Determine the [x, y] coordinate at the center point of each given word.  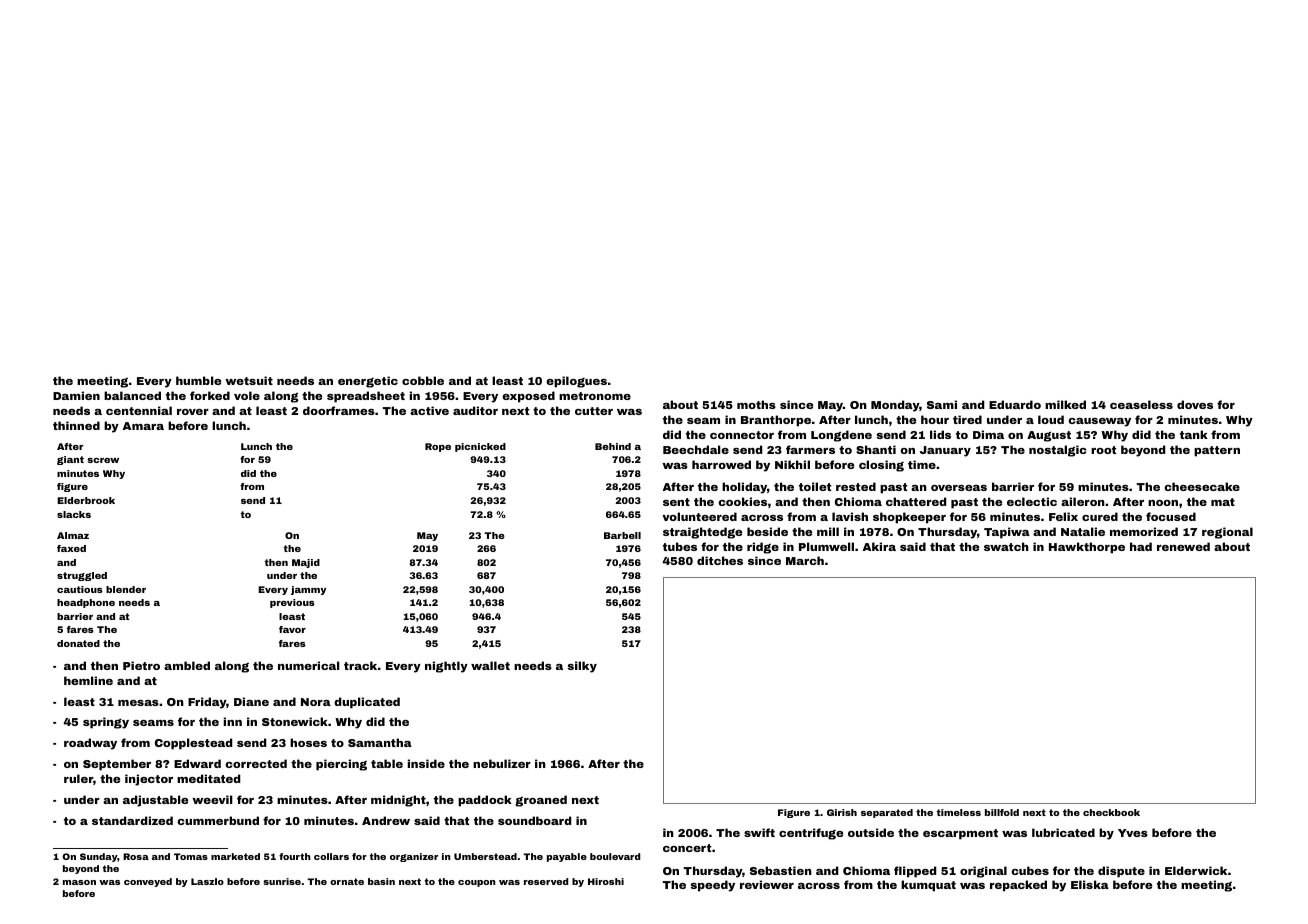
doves [1195, 404]
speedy [712, 886]
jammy [308, 590]
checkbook [1111, 812]
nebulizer [502, 763]
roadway [90, 744]
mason [79, 882]
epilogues [576, 382]
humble [198, 380]
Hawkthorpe [1087, 548]
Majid [306, 563]
